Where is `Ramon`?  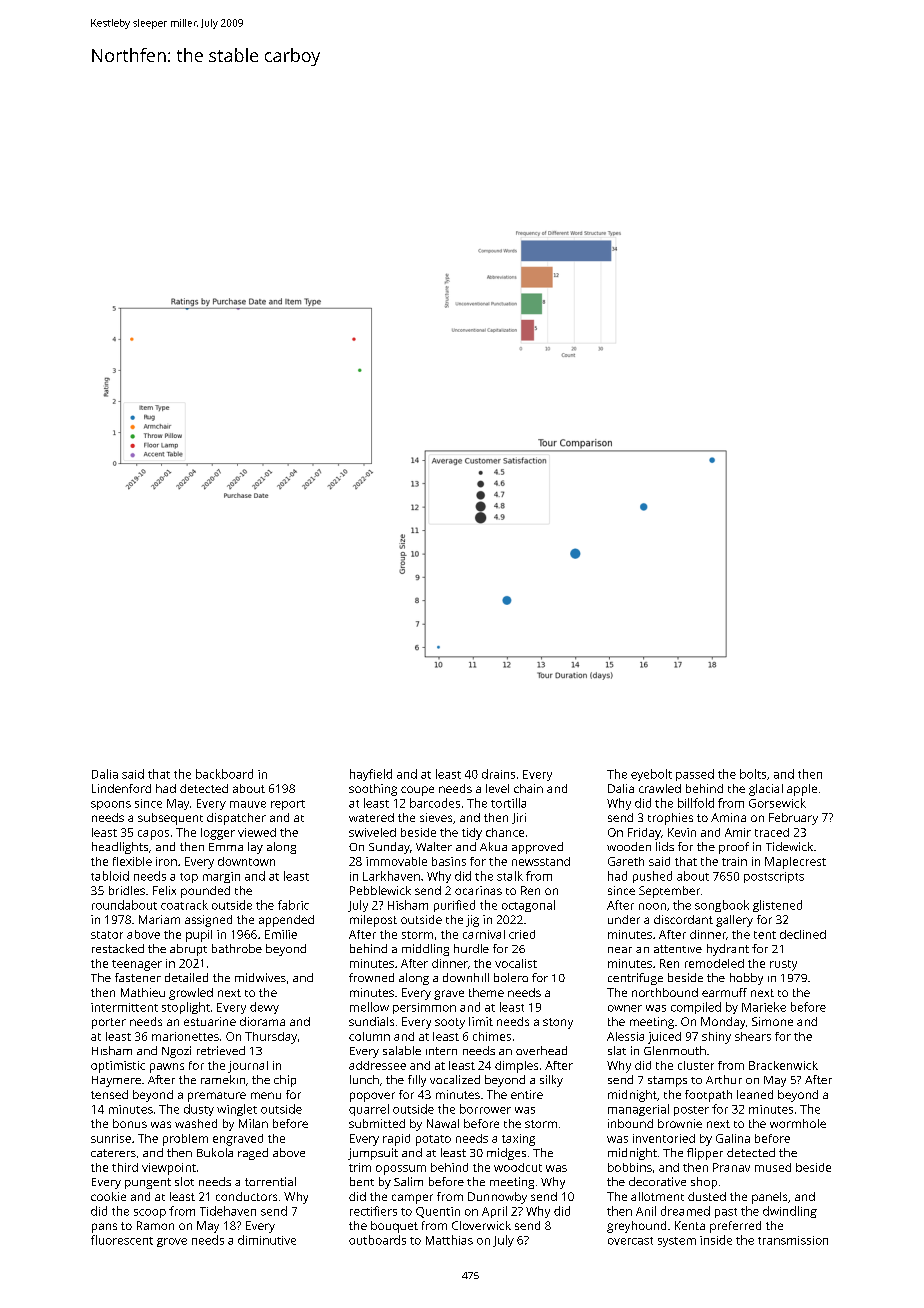
Ramon is located at coordinates (155, 1225).
